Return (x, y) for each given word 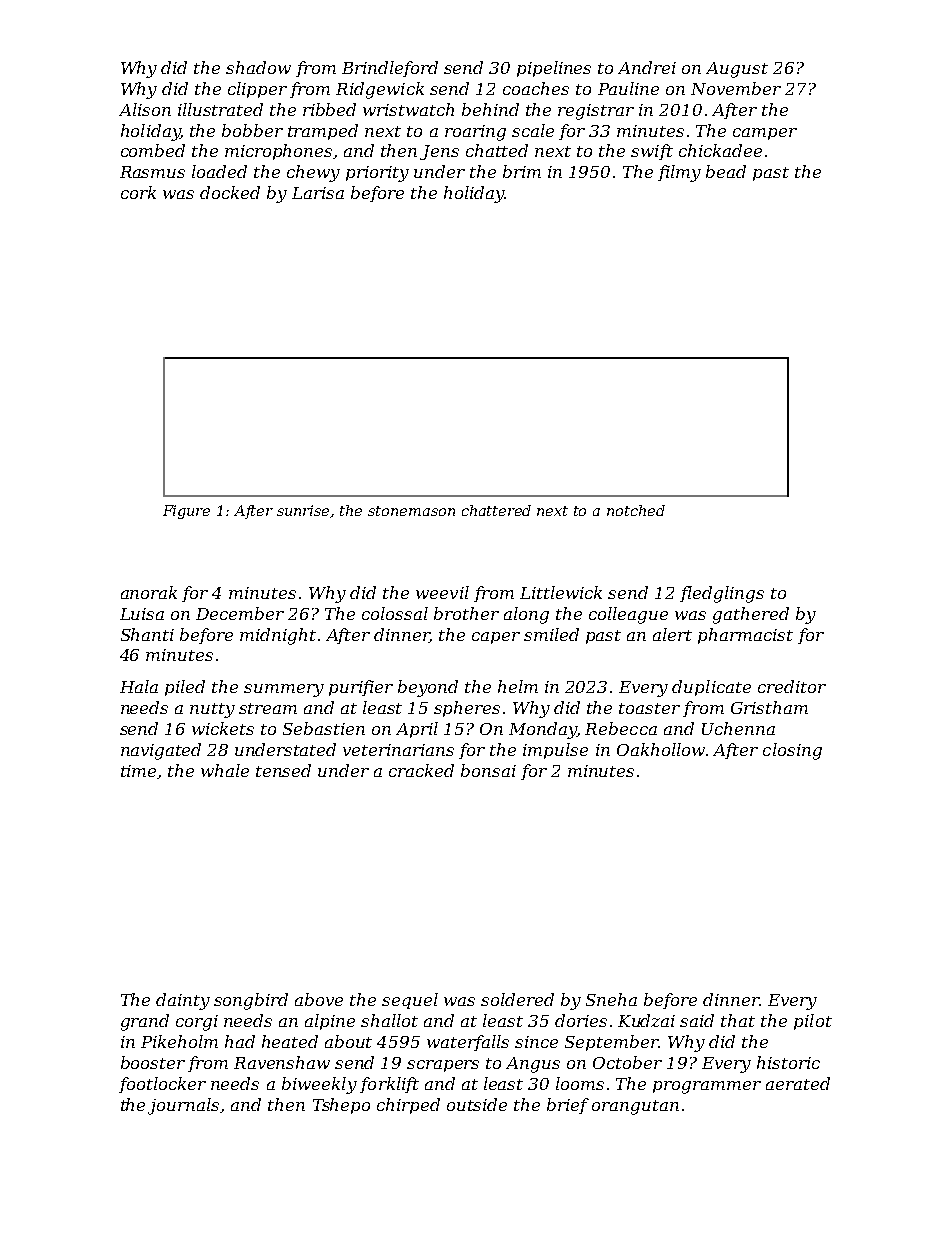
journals (184, 1106)
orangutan (635, 1107)
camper (765, 134)
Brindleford (390, 69)
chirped (408, 1106)
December (240, 613)
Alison (145, 109)
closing (792, 751)
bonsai (488, 770)
